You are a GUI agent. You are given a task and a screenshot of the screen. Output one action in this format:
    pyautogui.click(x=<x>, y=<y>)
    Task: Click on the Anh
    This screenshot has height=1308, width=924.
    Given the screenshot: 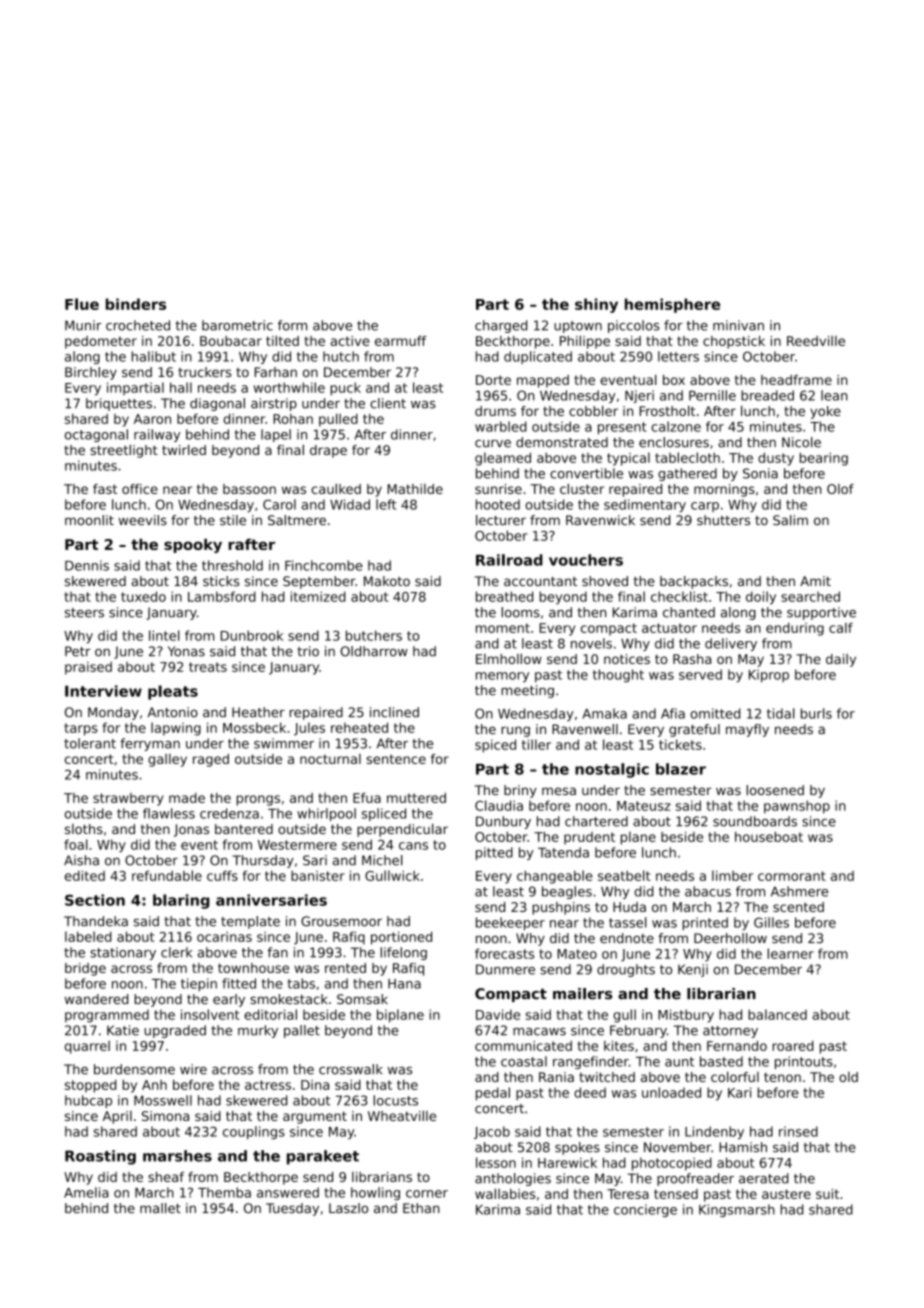 What is the action you would take?
    pyautogui.click(x=154, y=1085)
